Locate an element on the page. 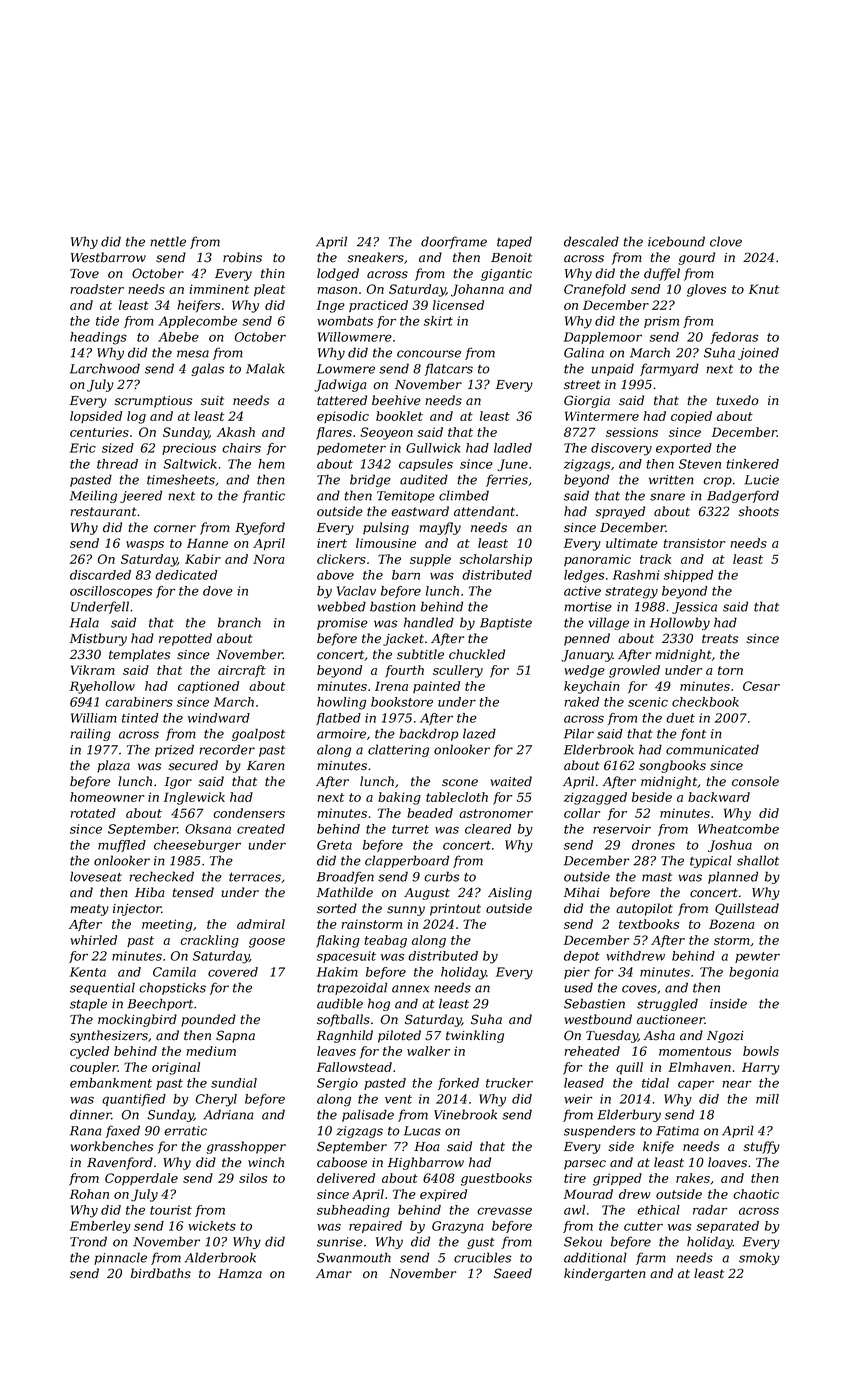 This page has width=849, height=1400. wickets is located at coordinates (212, 1226).
